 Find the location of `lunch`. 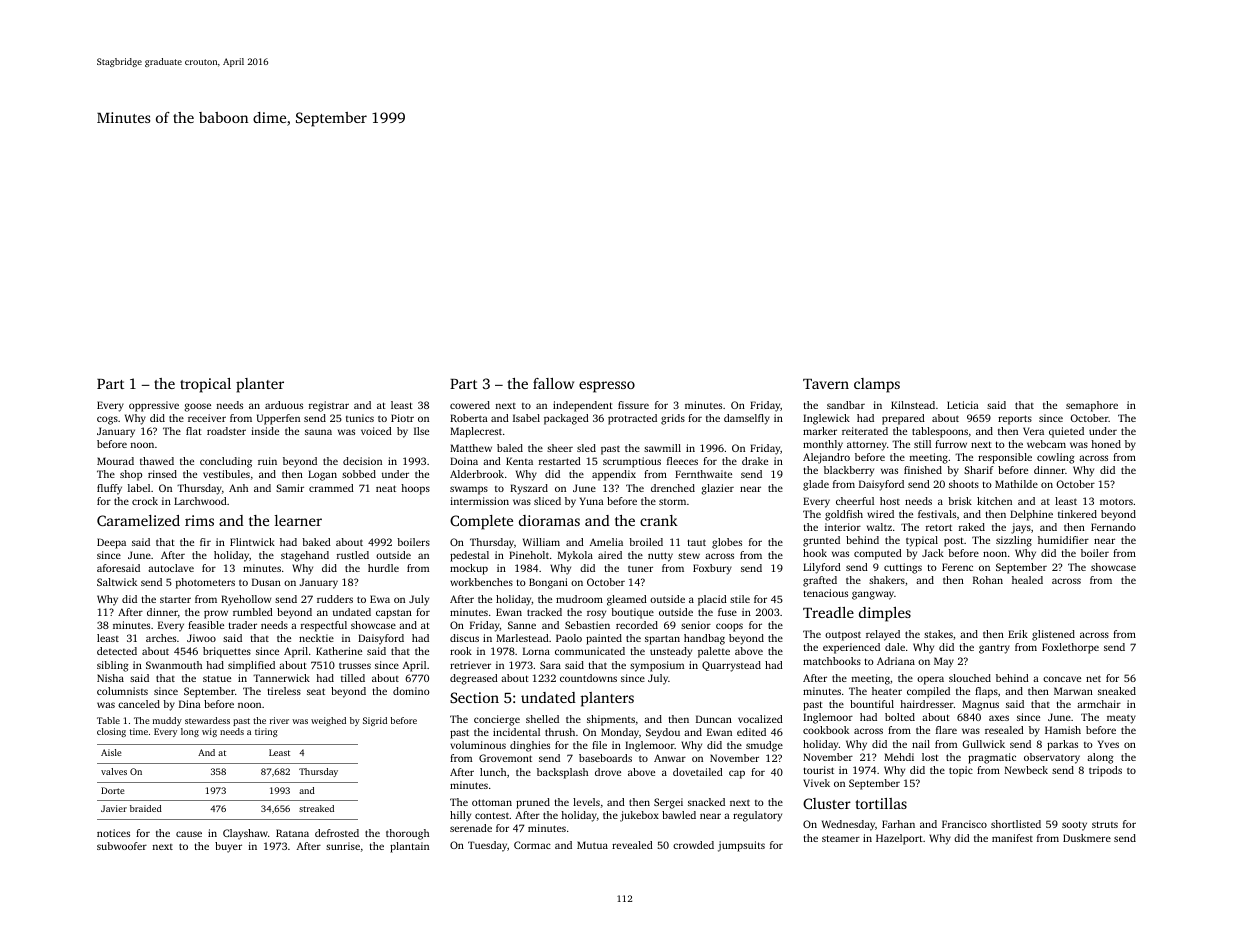

lunch is located at coordinates (493, 772).
